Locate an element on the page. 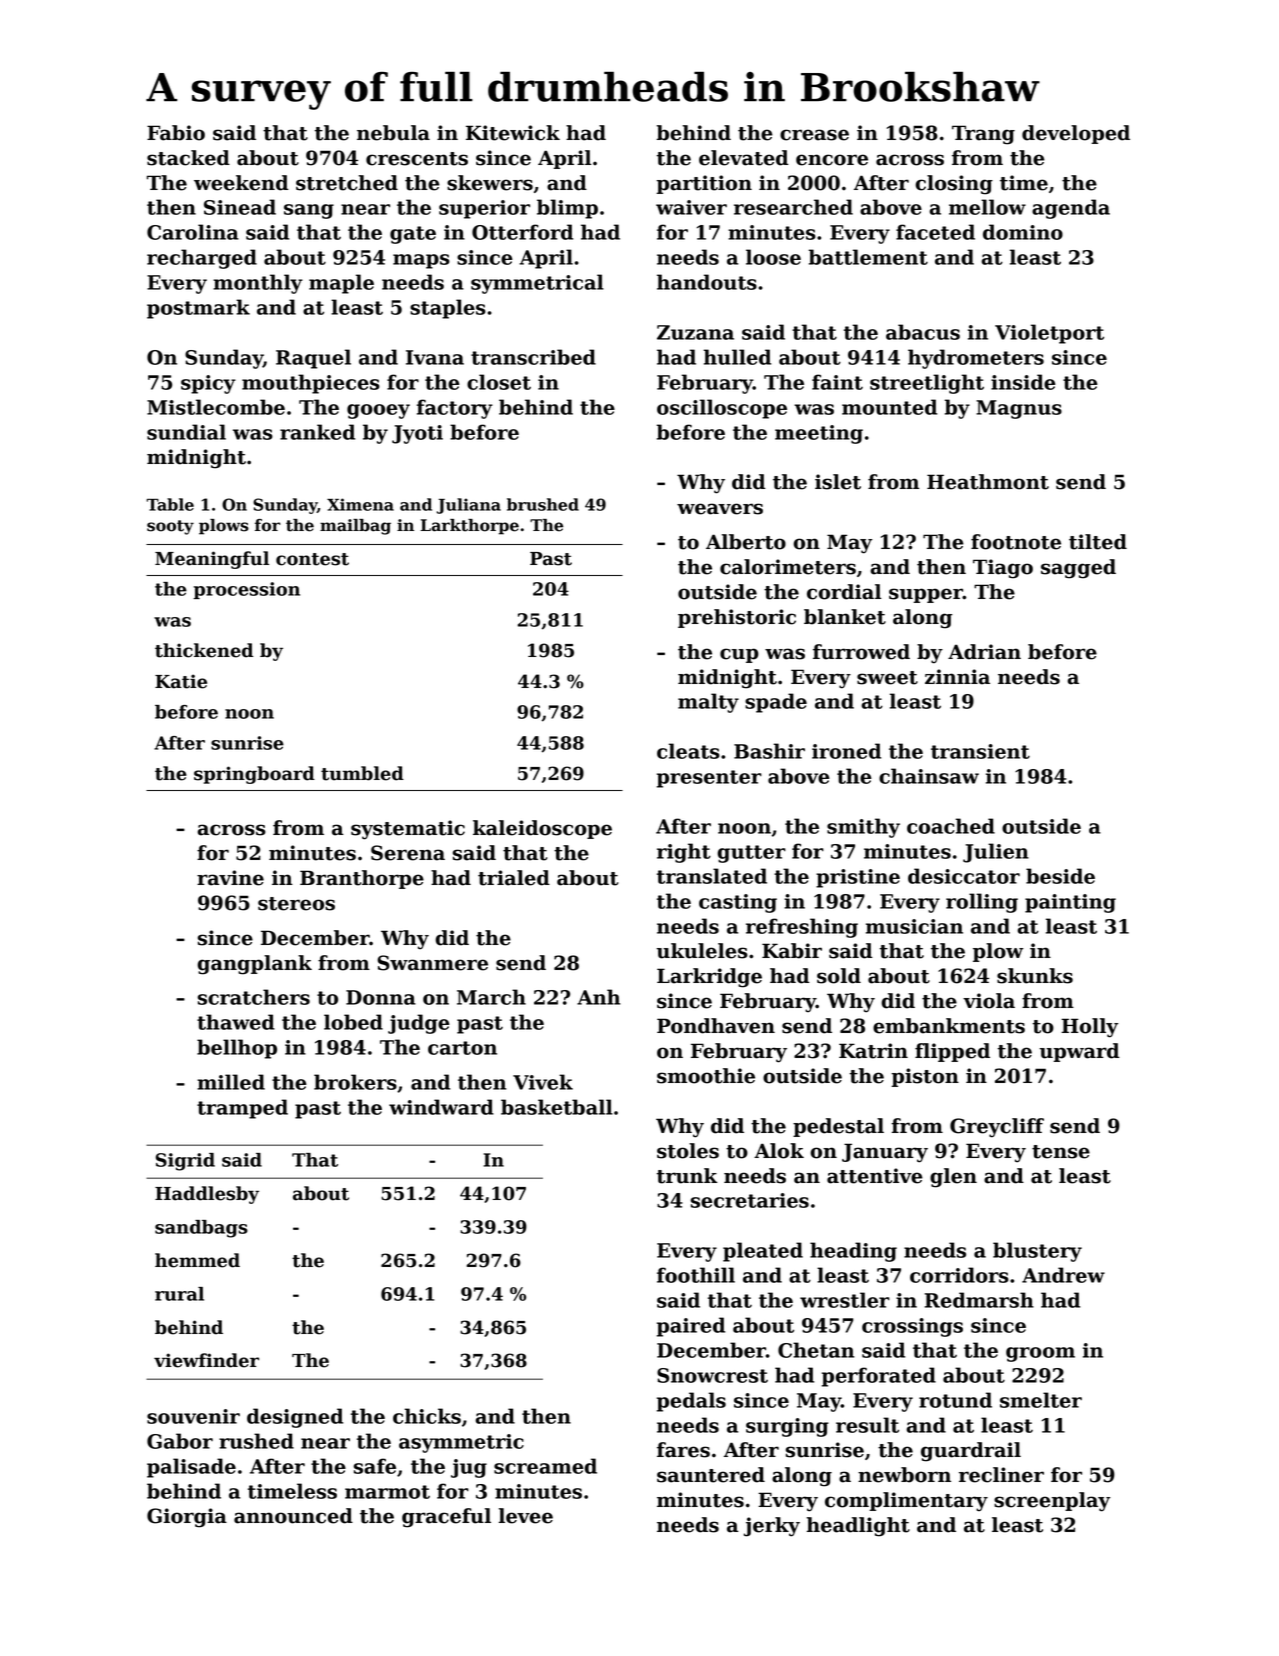 The width and height of the document is (1279, 1656). tilted is located at coordinates (1098, 542).
